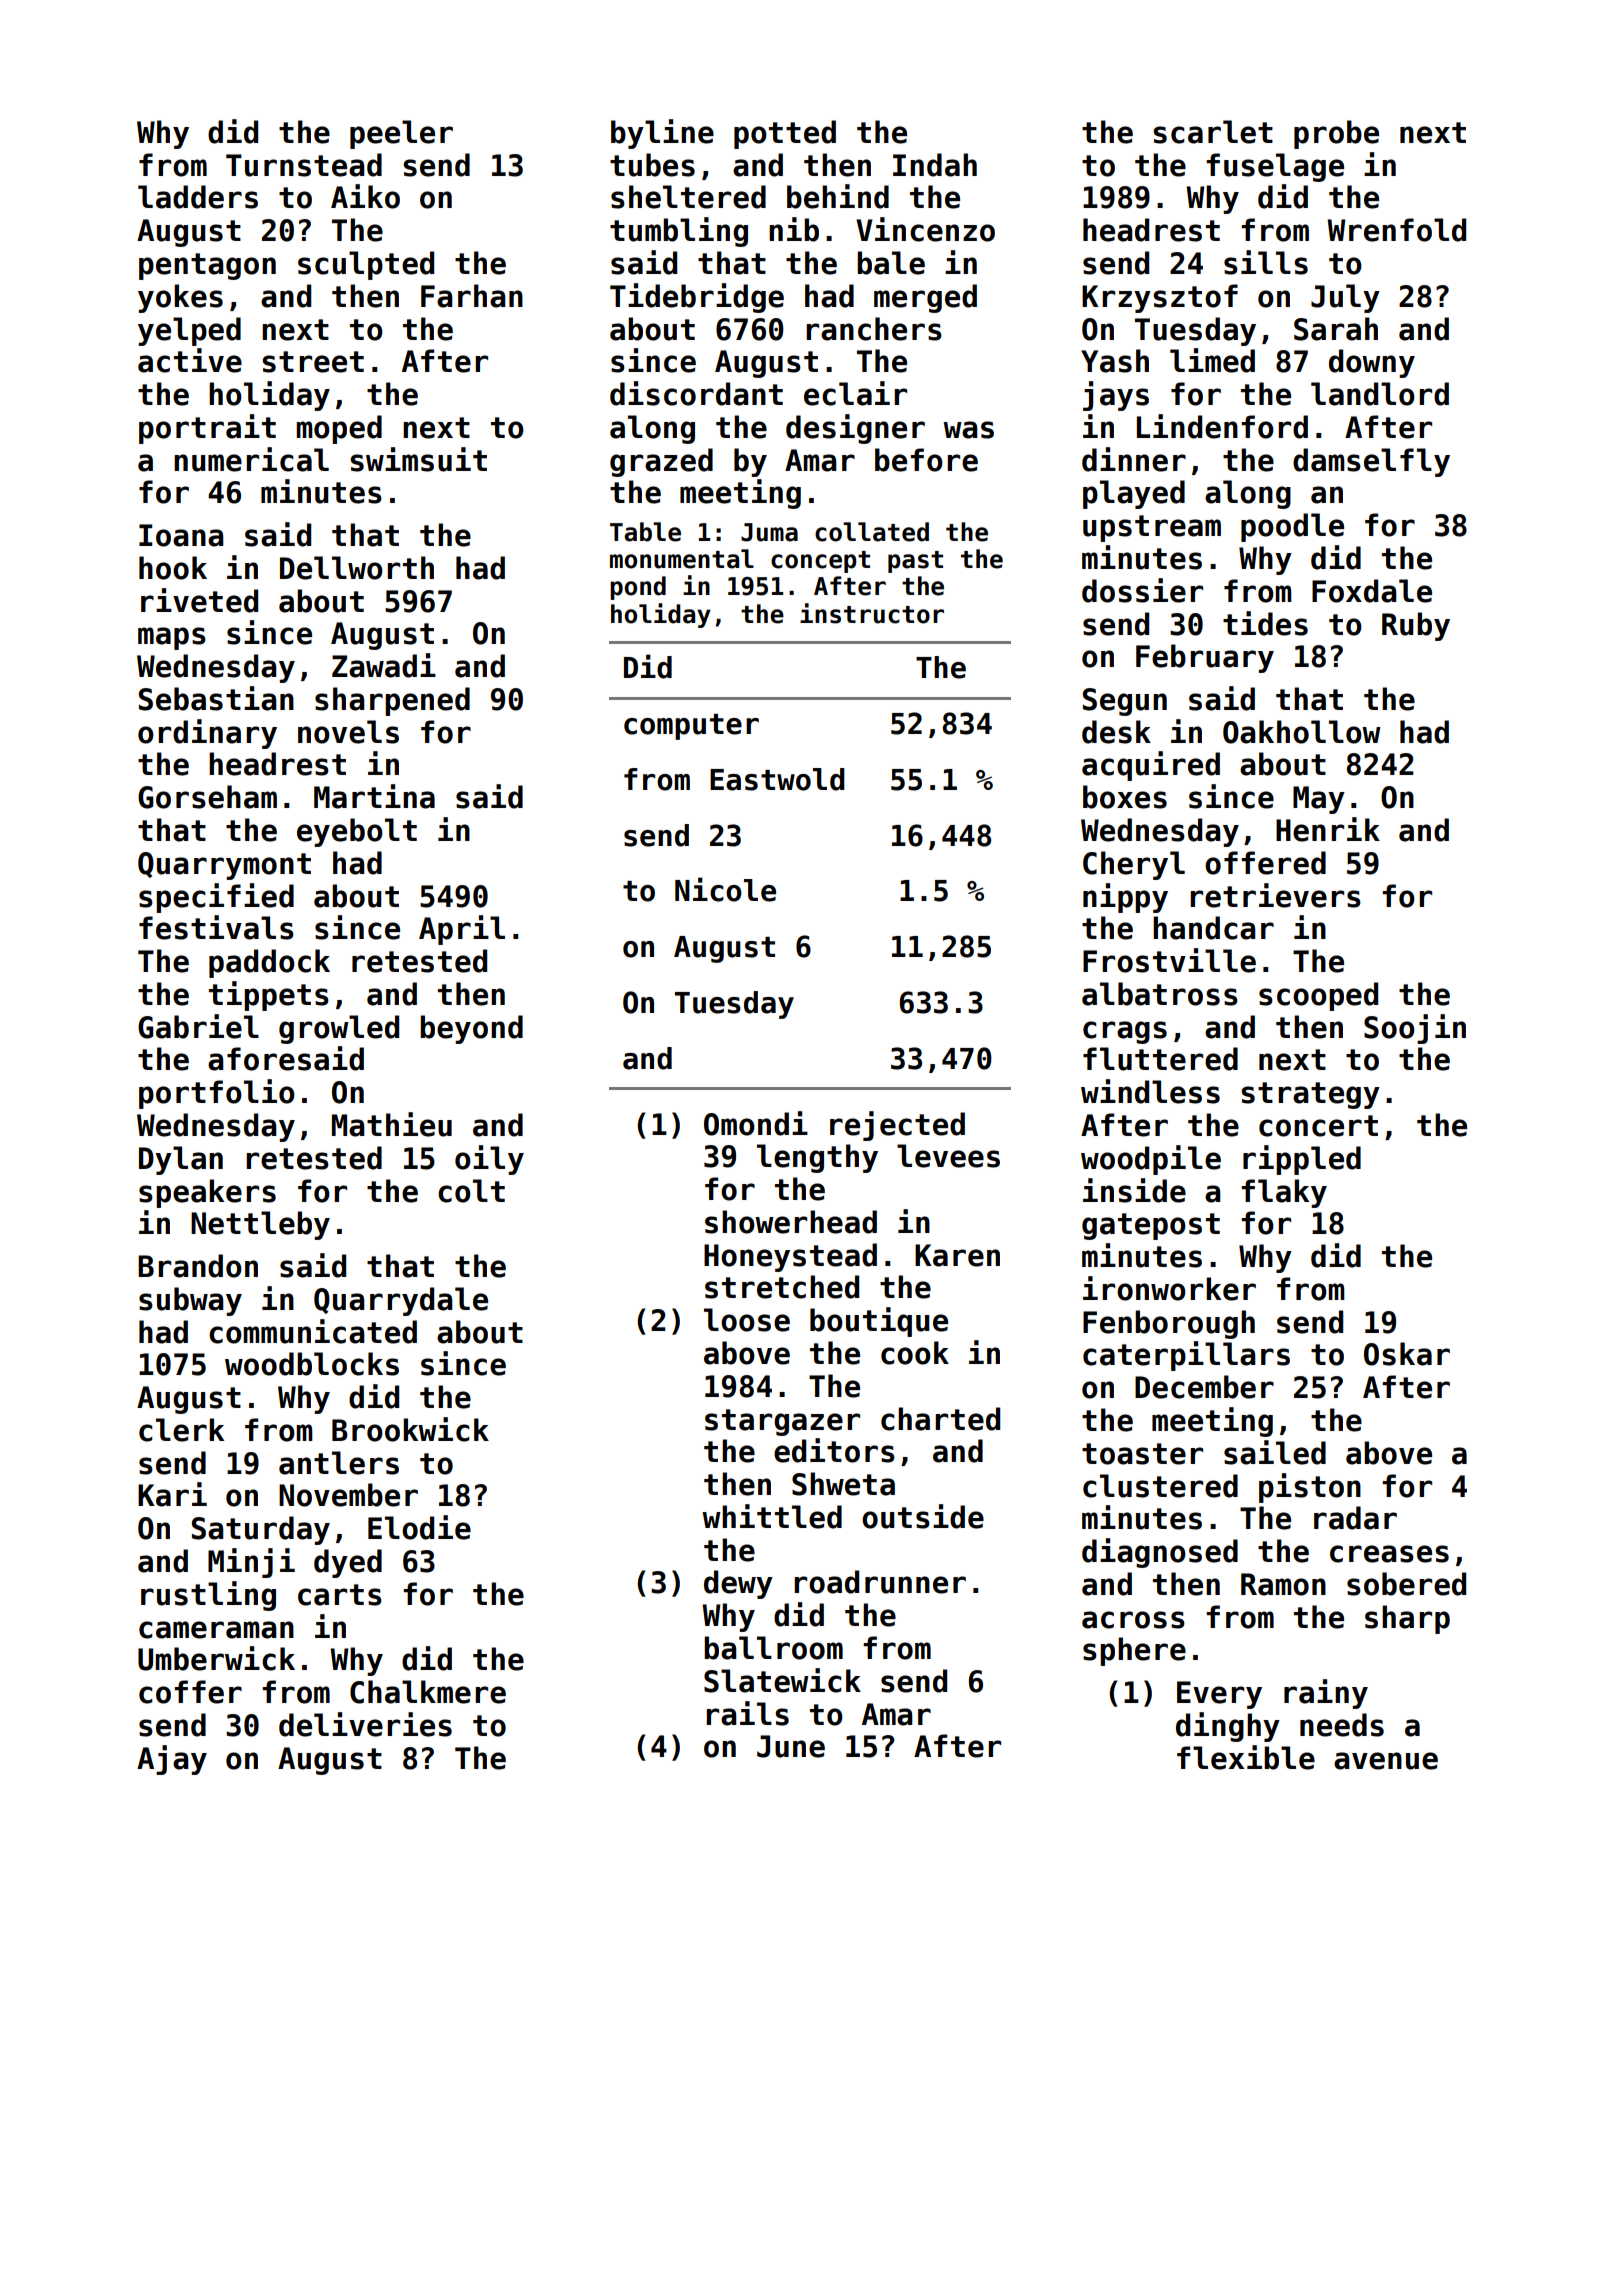  What do you see at coordinates (1125, 898) in the screenshot?
I see `nippy` at bounding box center [1125, 898].
